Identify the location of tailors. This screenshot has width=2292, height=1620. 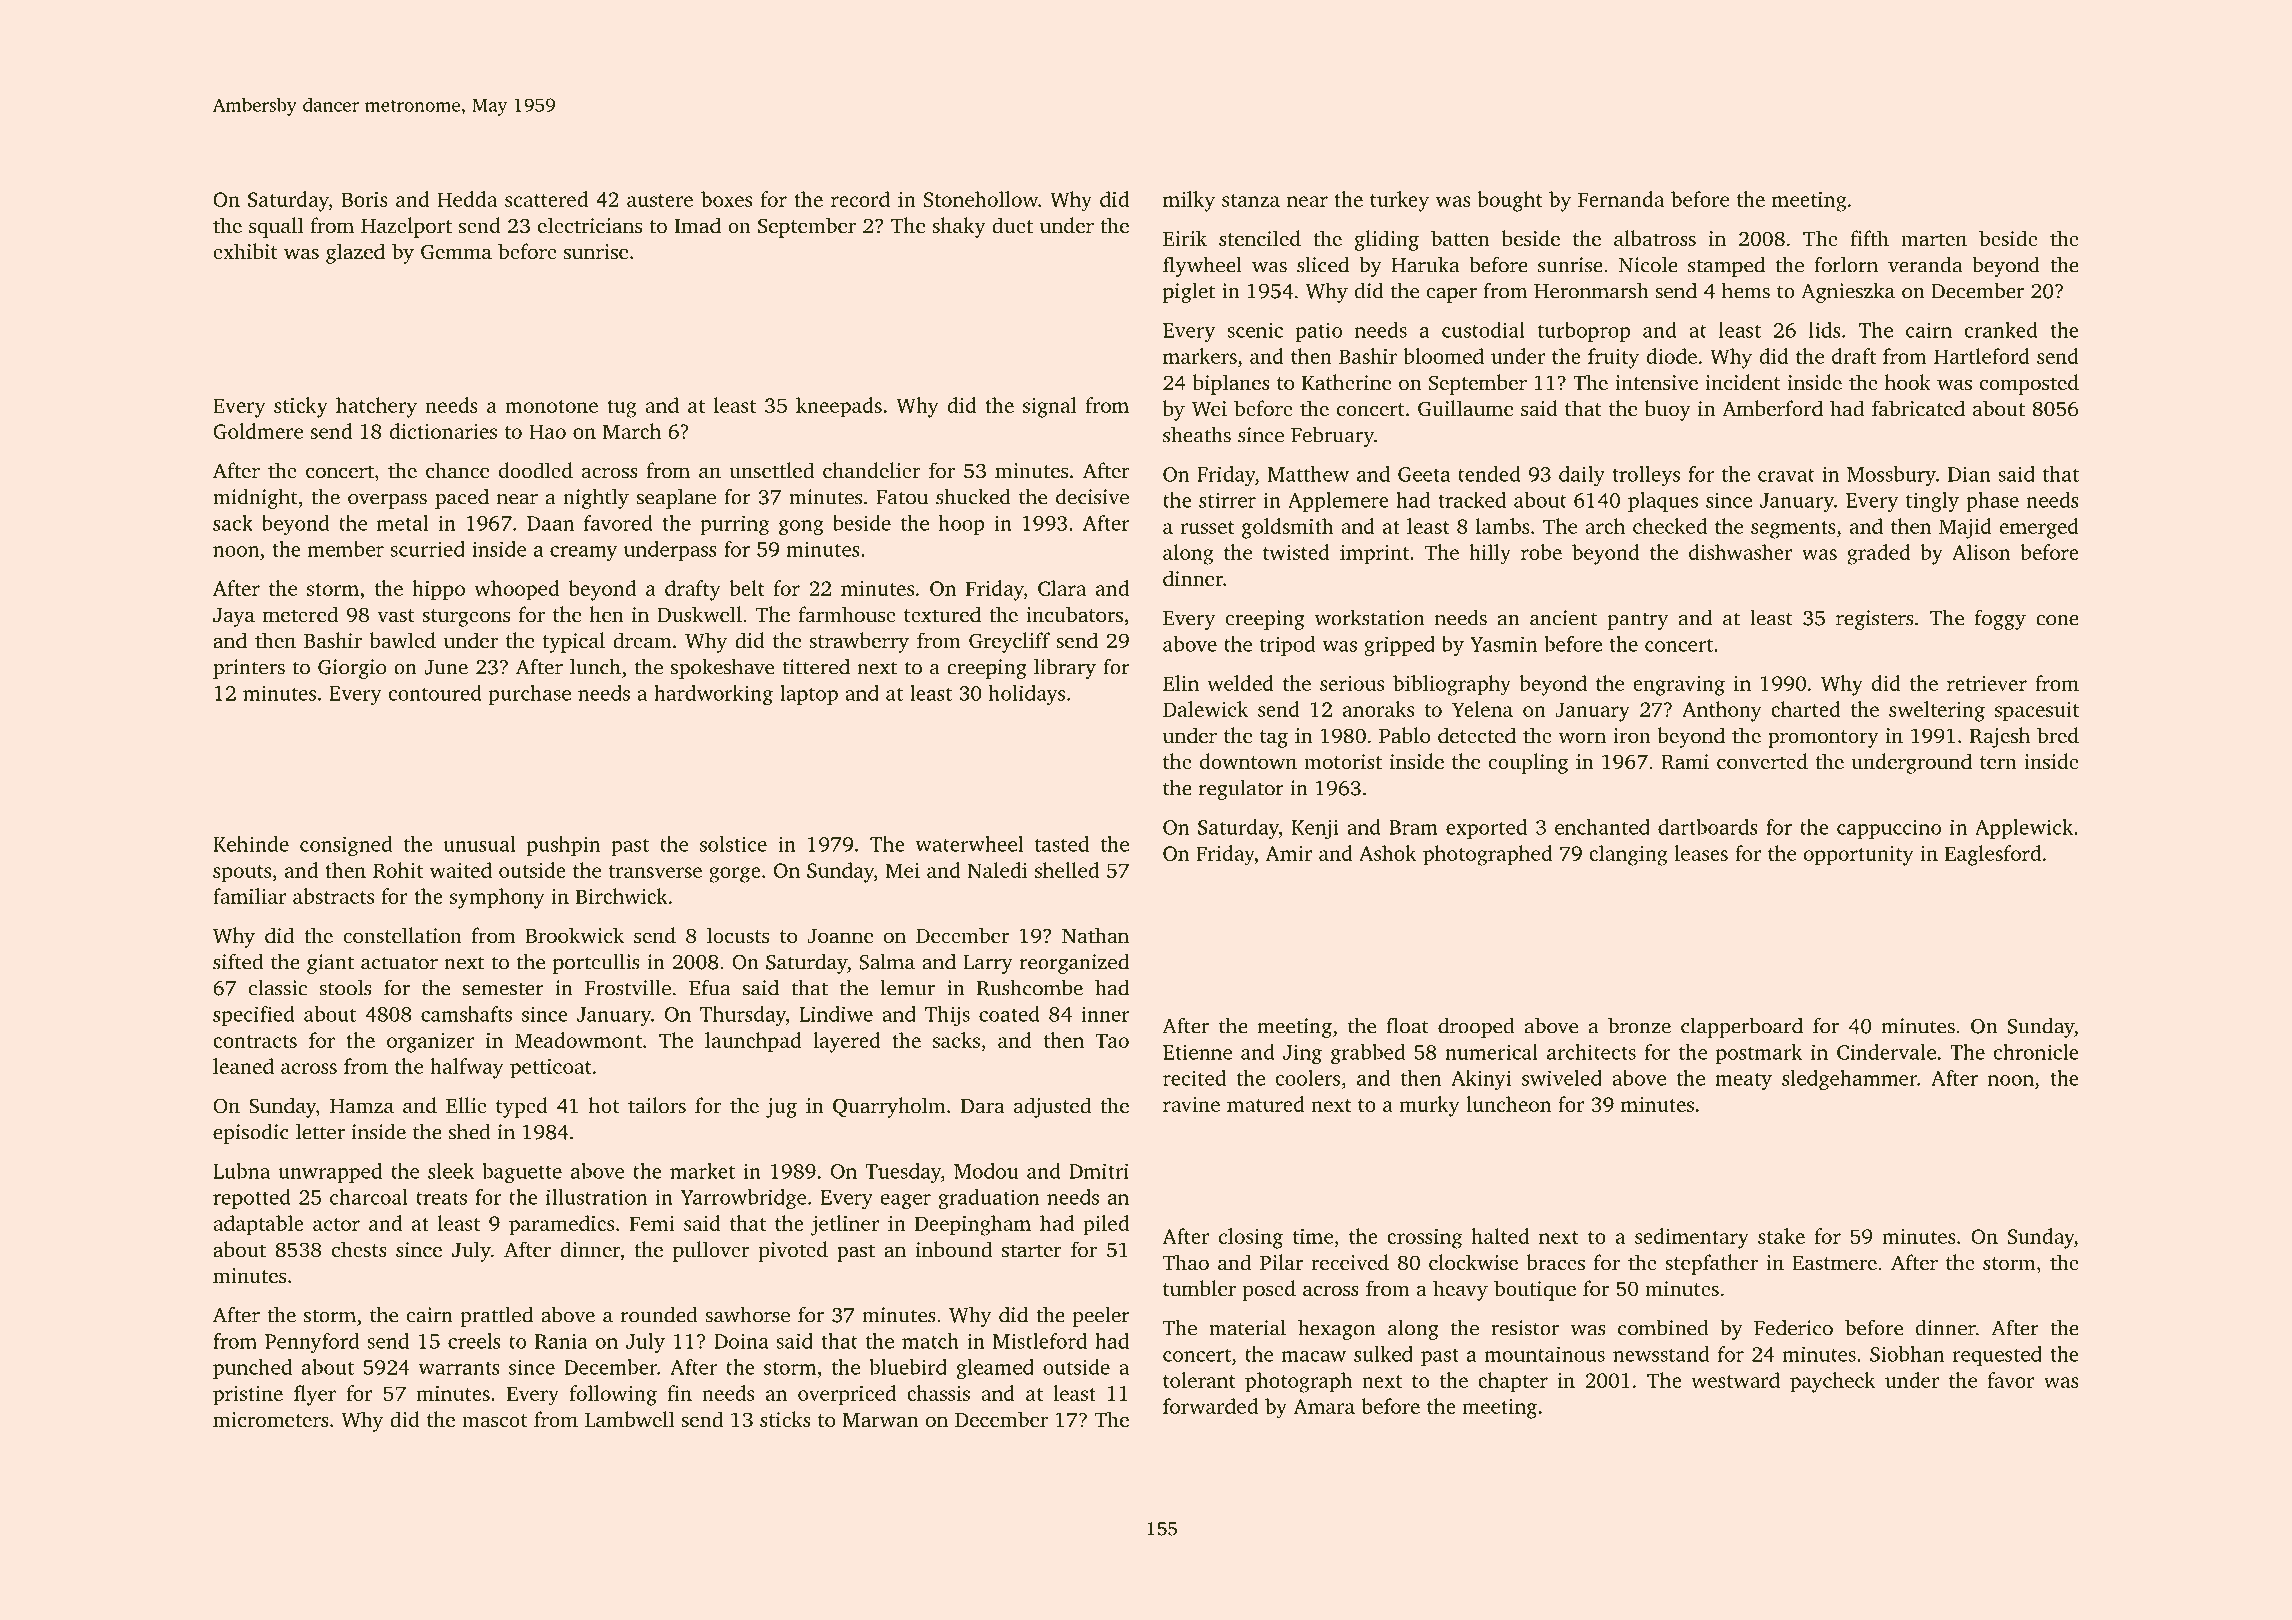
(657, 1105).
